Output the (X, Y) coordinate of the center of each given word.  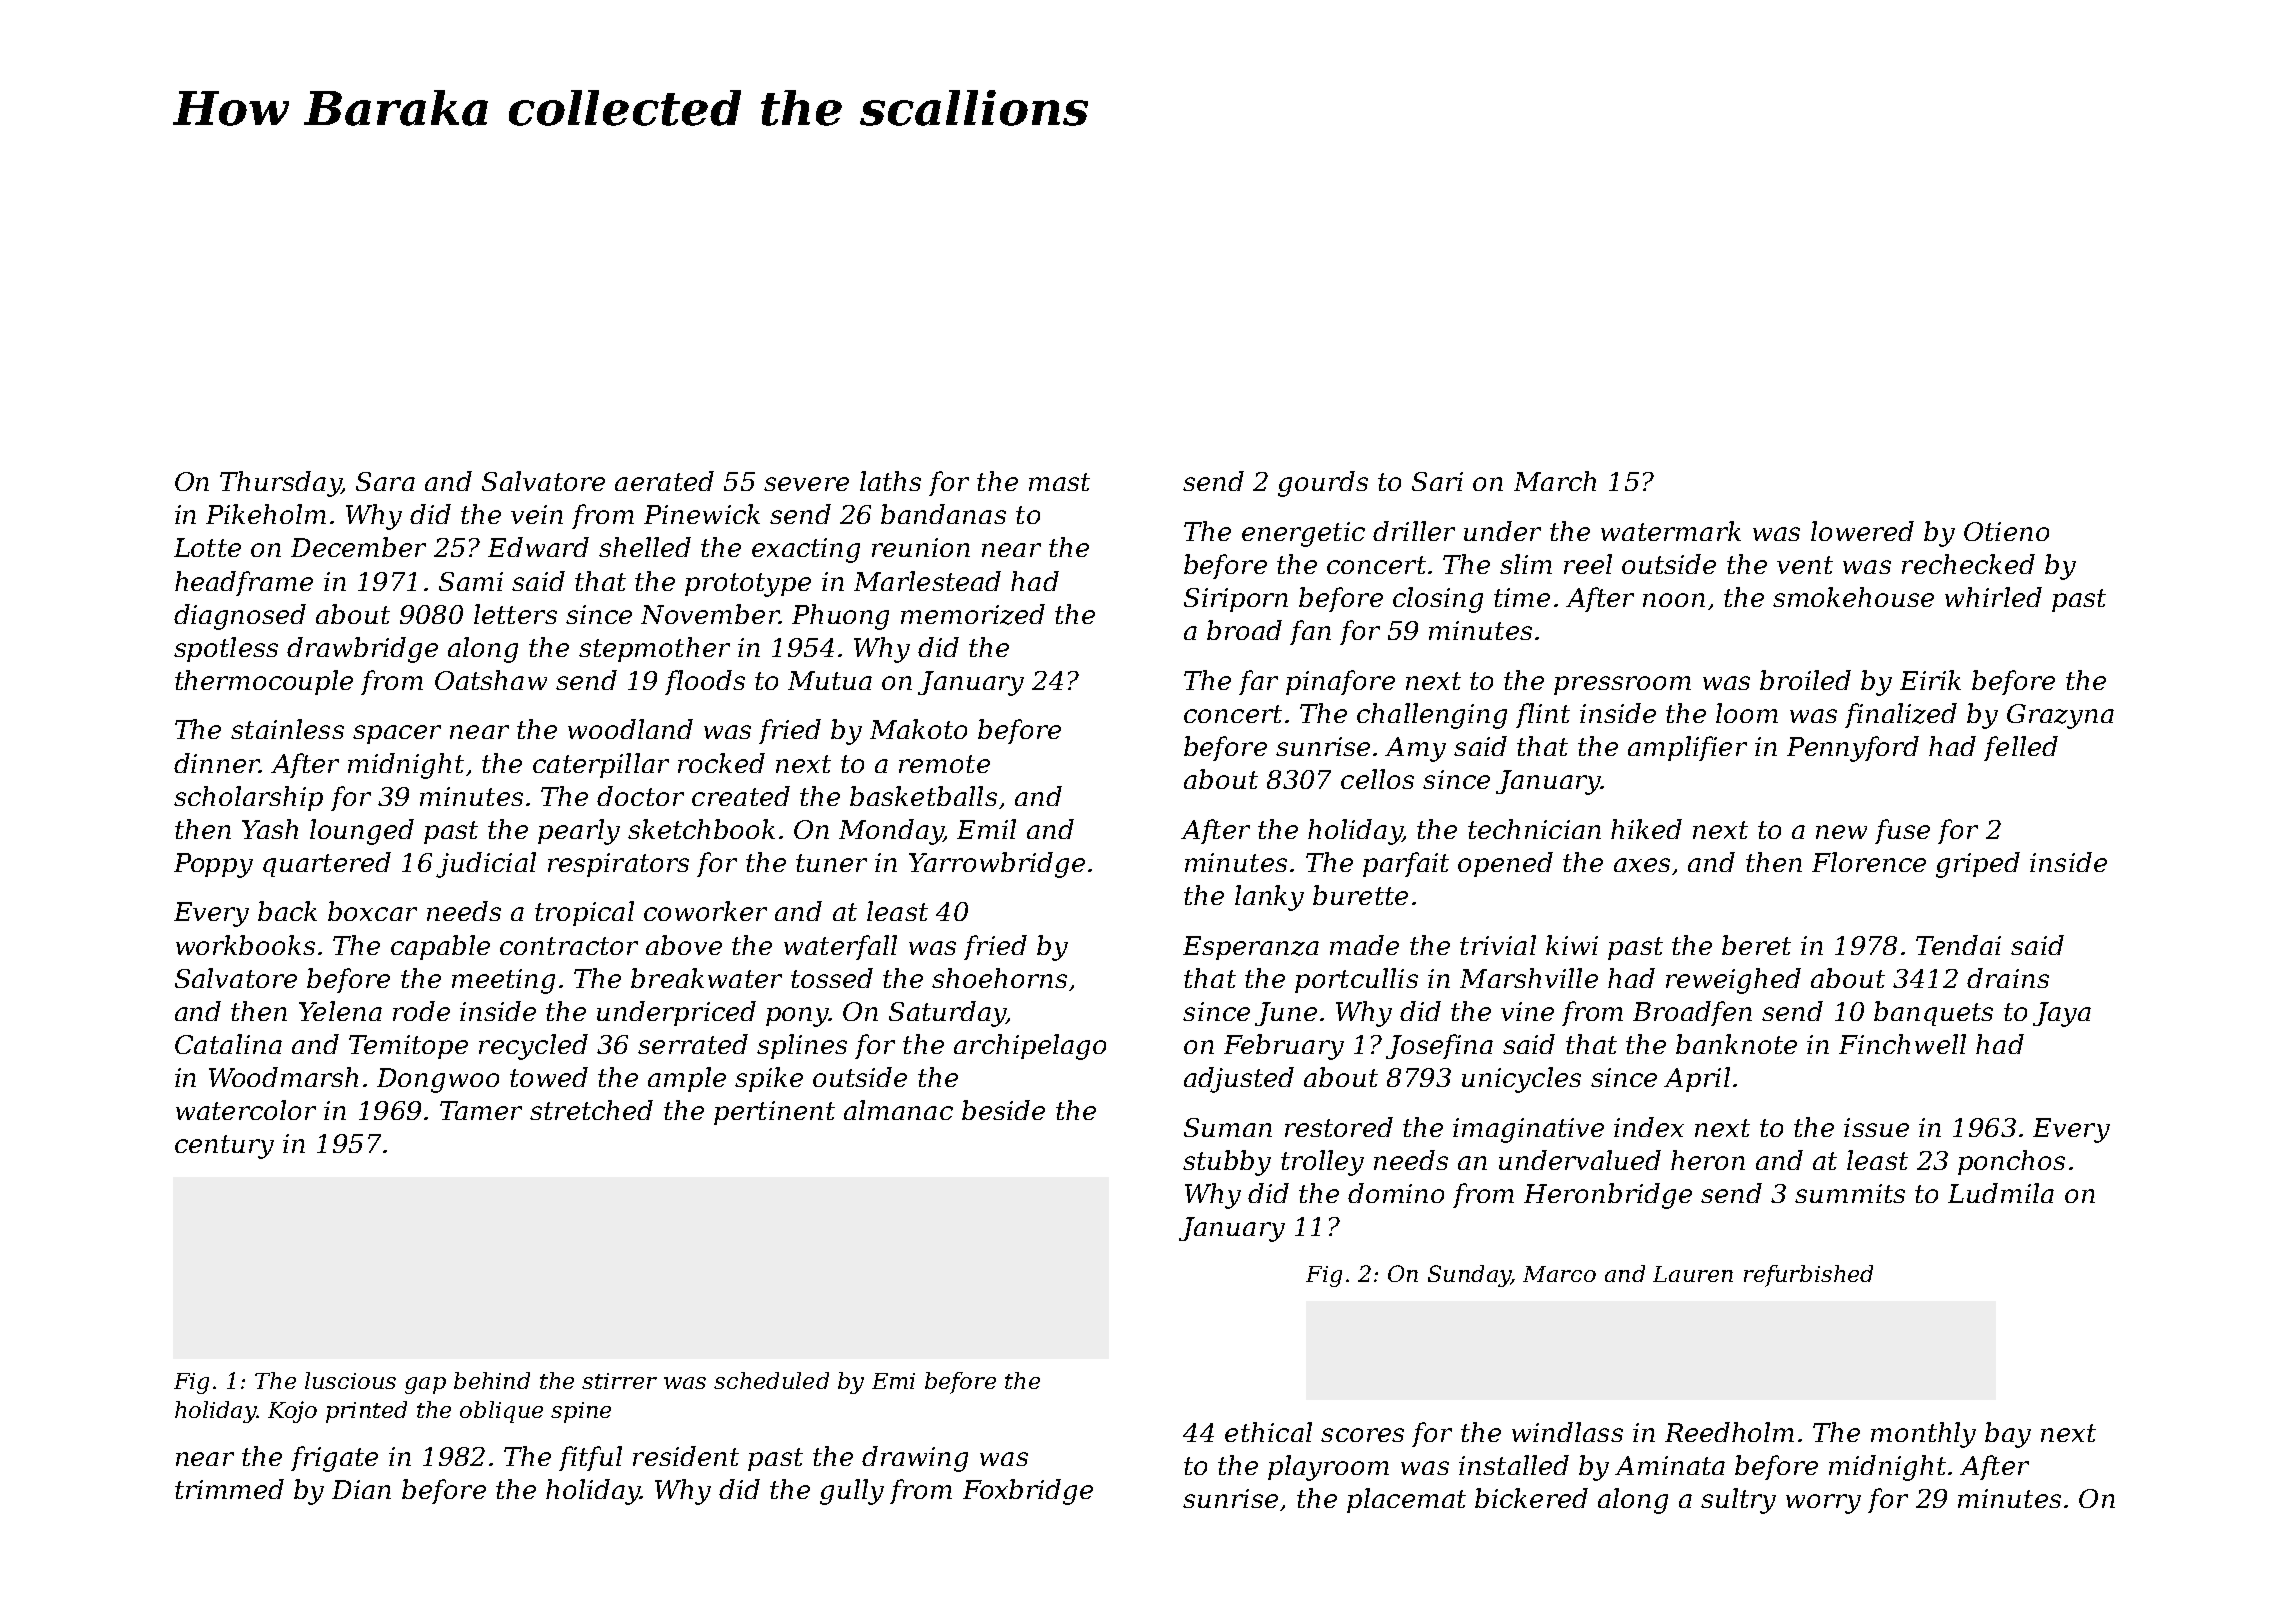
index (1649, 1127)
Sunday (1469, 1276)
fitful (590, 1458)
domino (1396, 1193)
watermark (1671, 531)
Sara (385, 481)
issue (1876, 1127)
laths (890, 481)
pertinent (774, 1113)
